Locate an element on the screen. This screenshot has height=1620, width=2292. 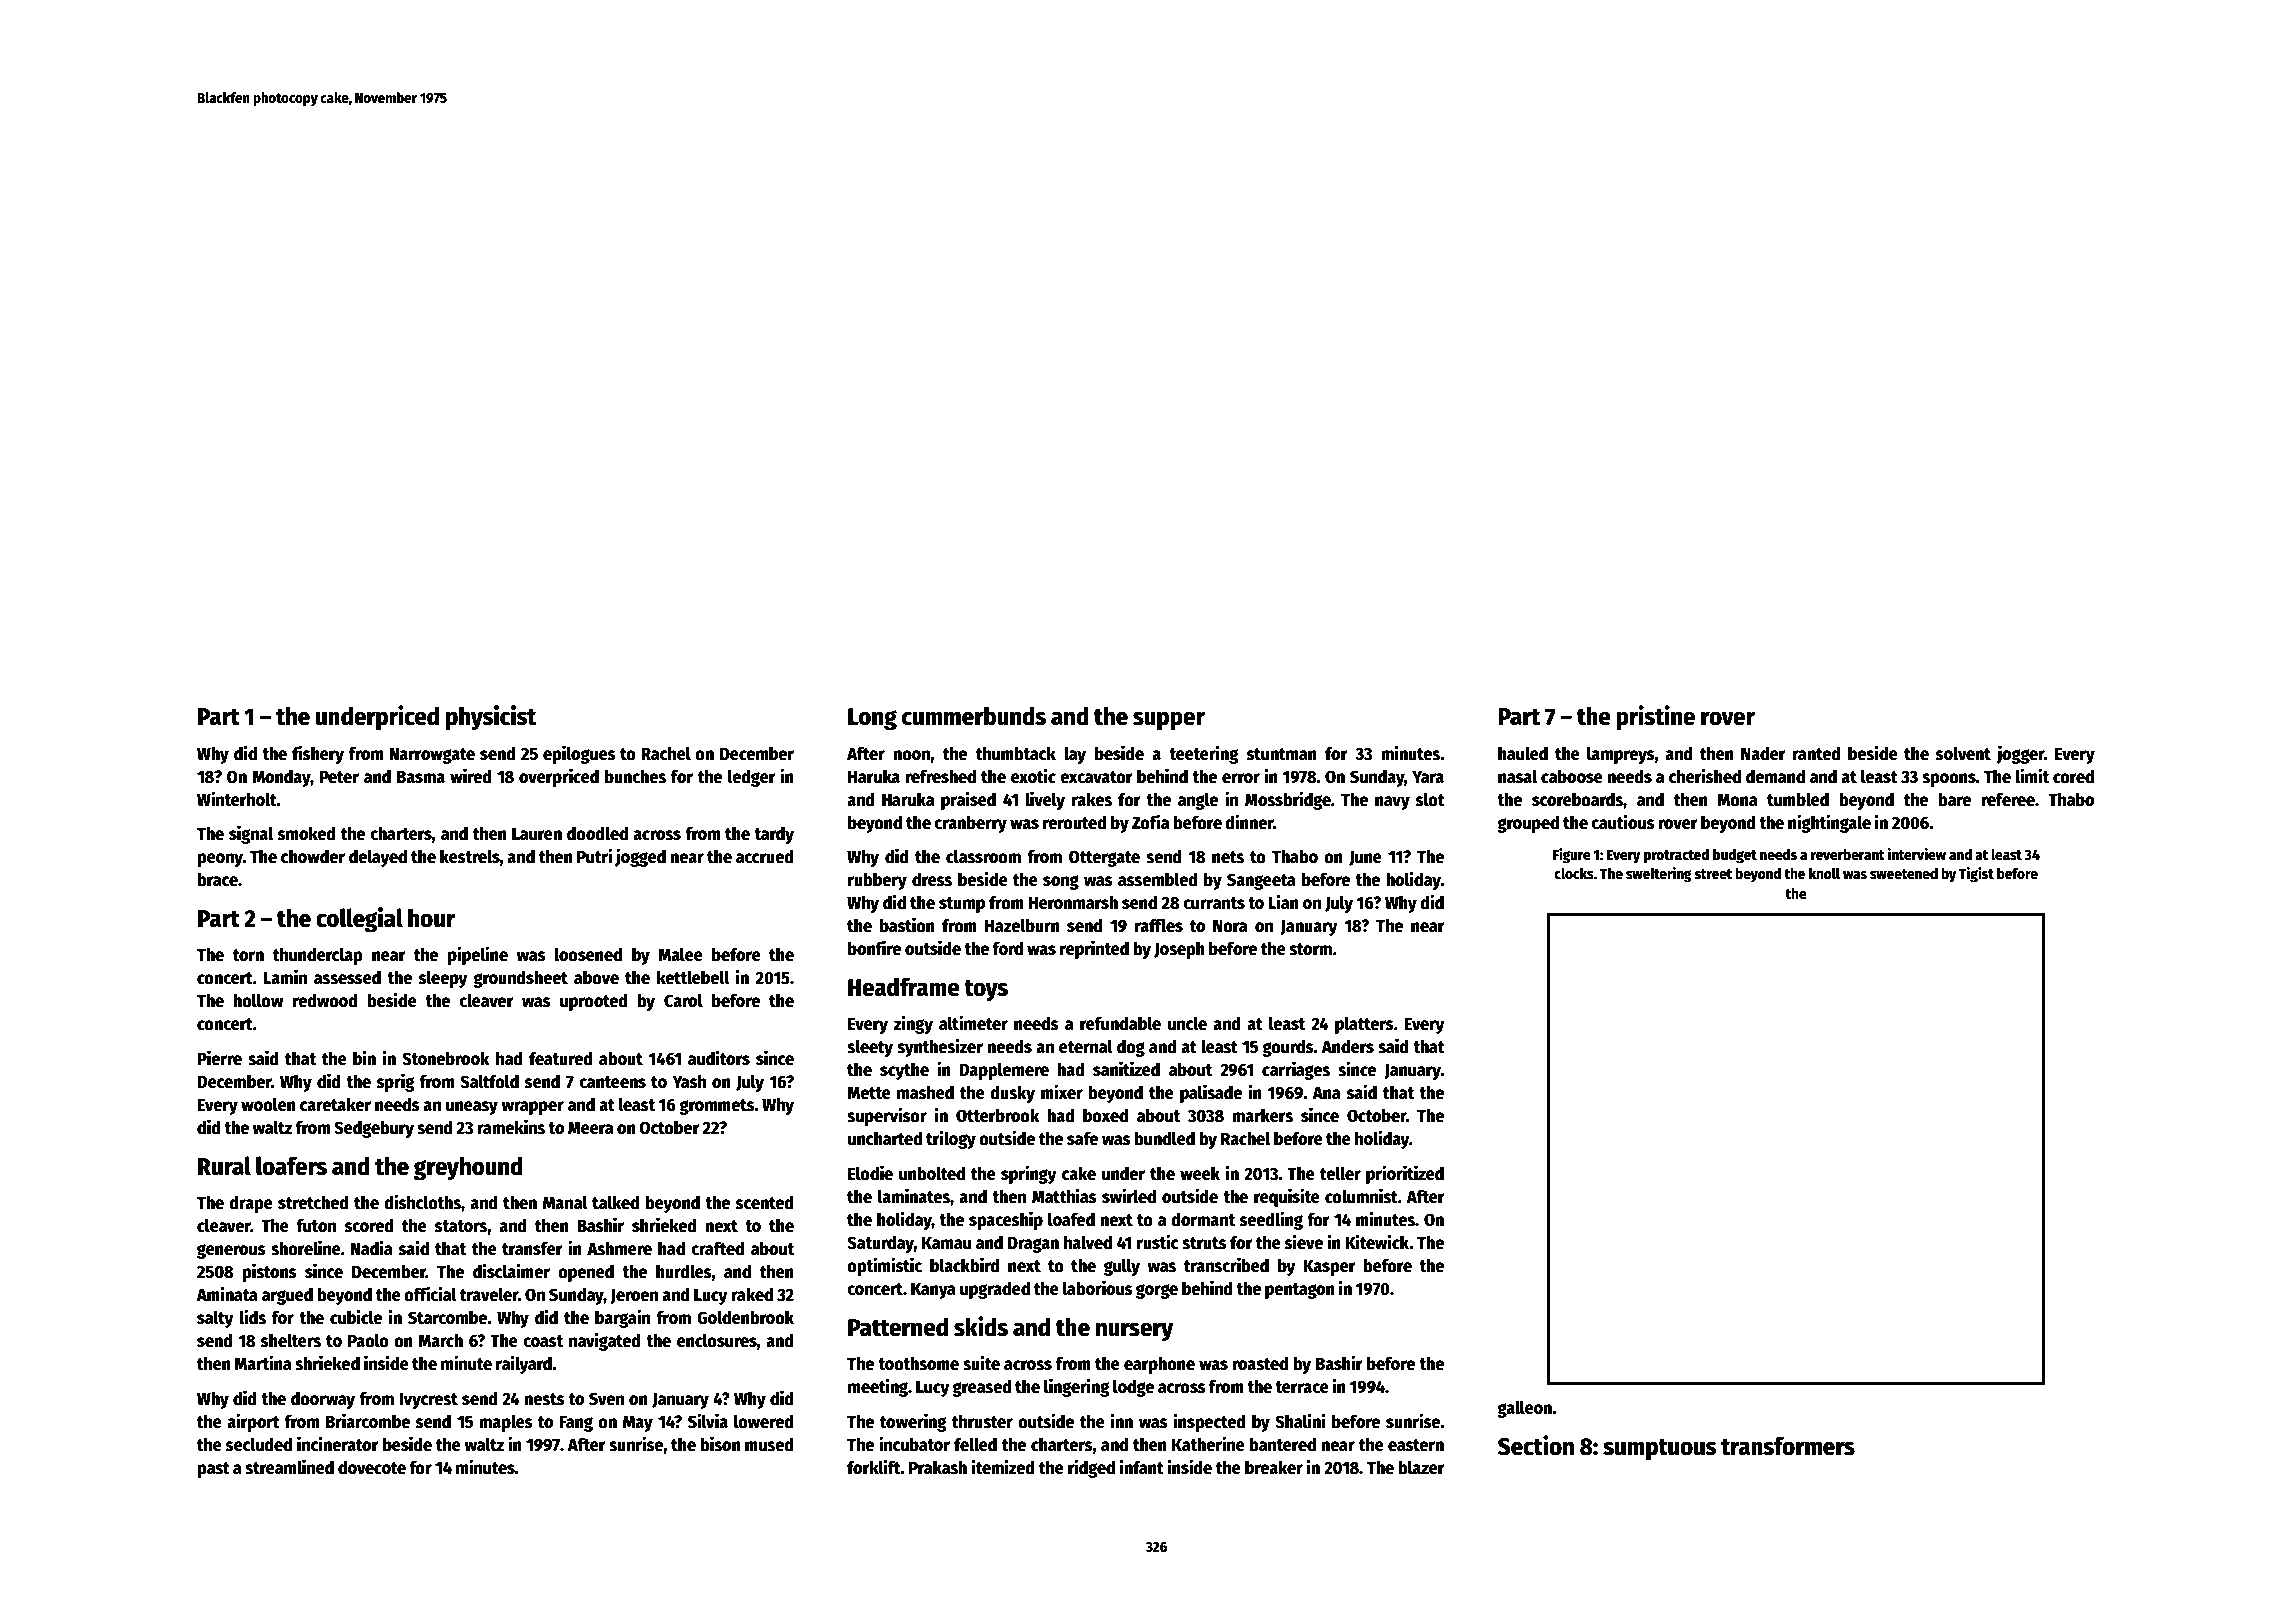
carriages is located at coordinates (1296, 1070).
